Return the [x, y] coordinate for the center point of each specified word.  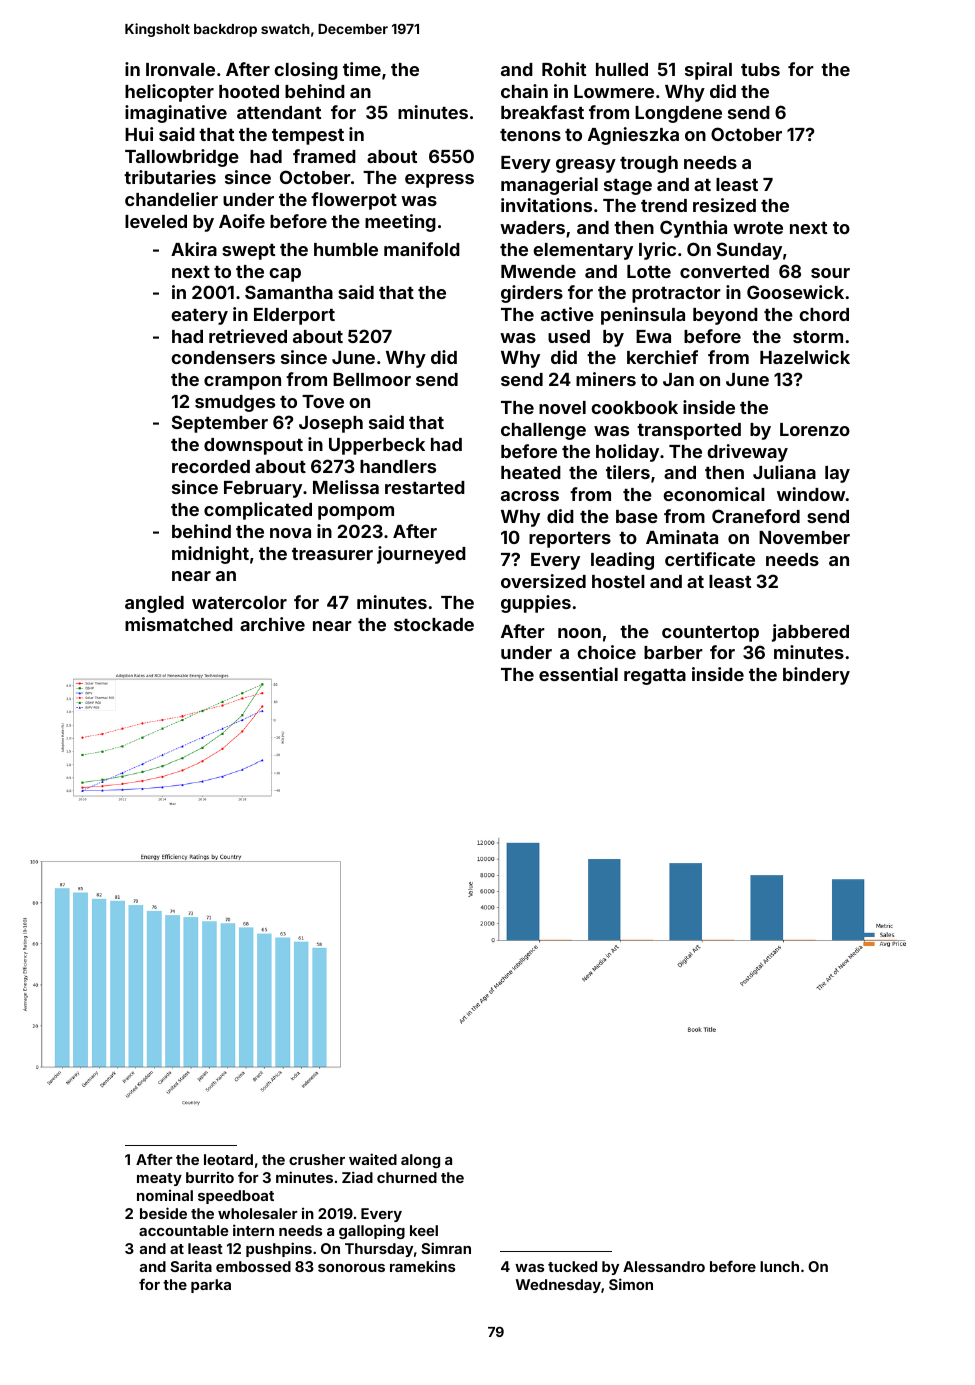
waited [373, 1159]
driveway [747, 453]
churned [407, 1177]
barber [673, 652]
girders [532, 294]
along [420, 1161]
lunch [779, 1266]
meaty [159, 1179]
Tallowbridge [182, 158]
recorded [211, 466]
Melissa [346, 487]
